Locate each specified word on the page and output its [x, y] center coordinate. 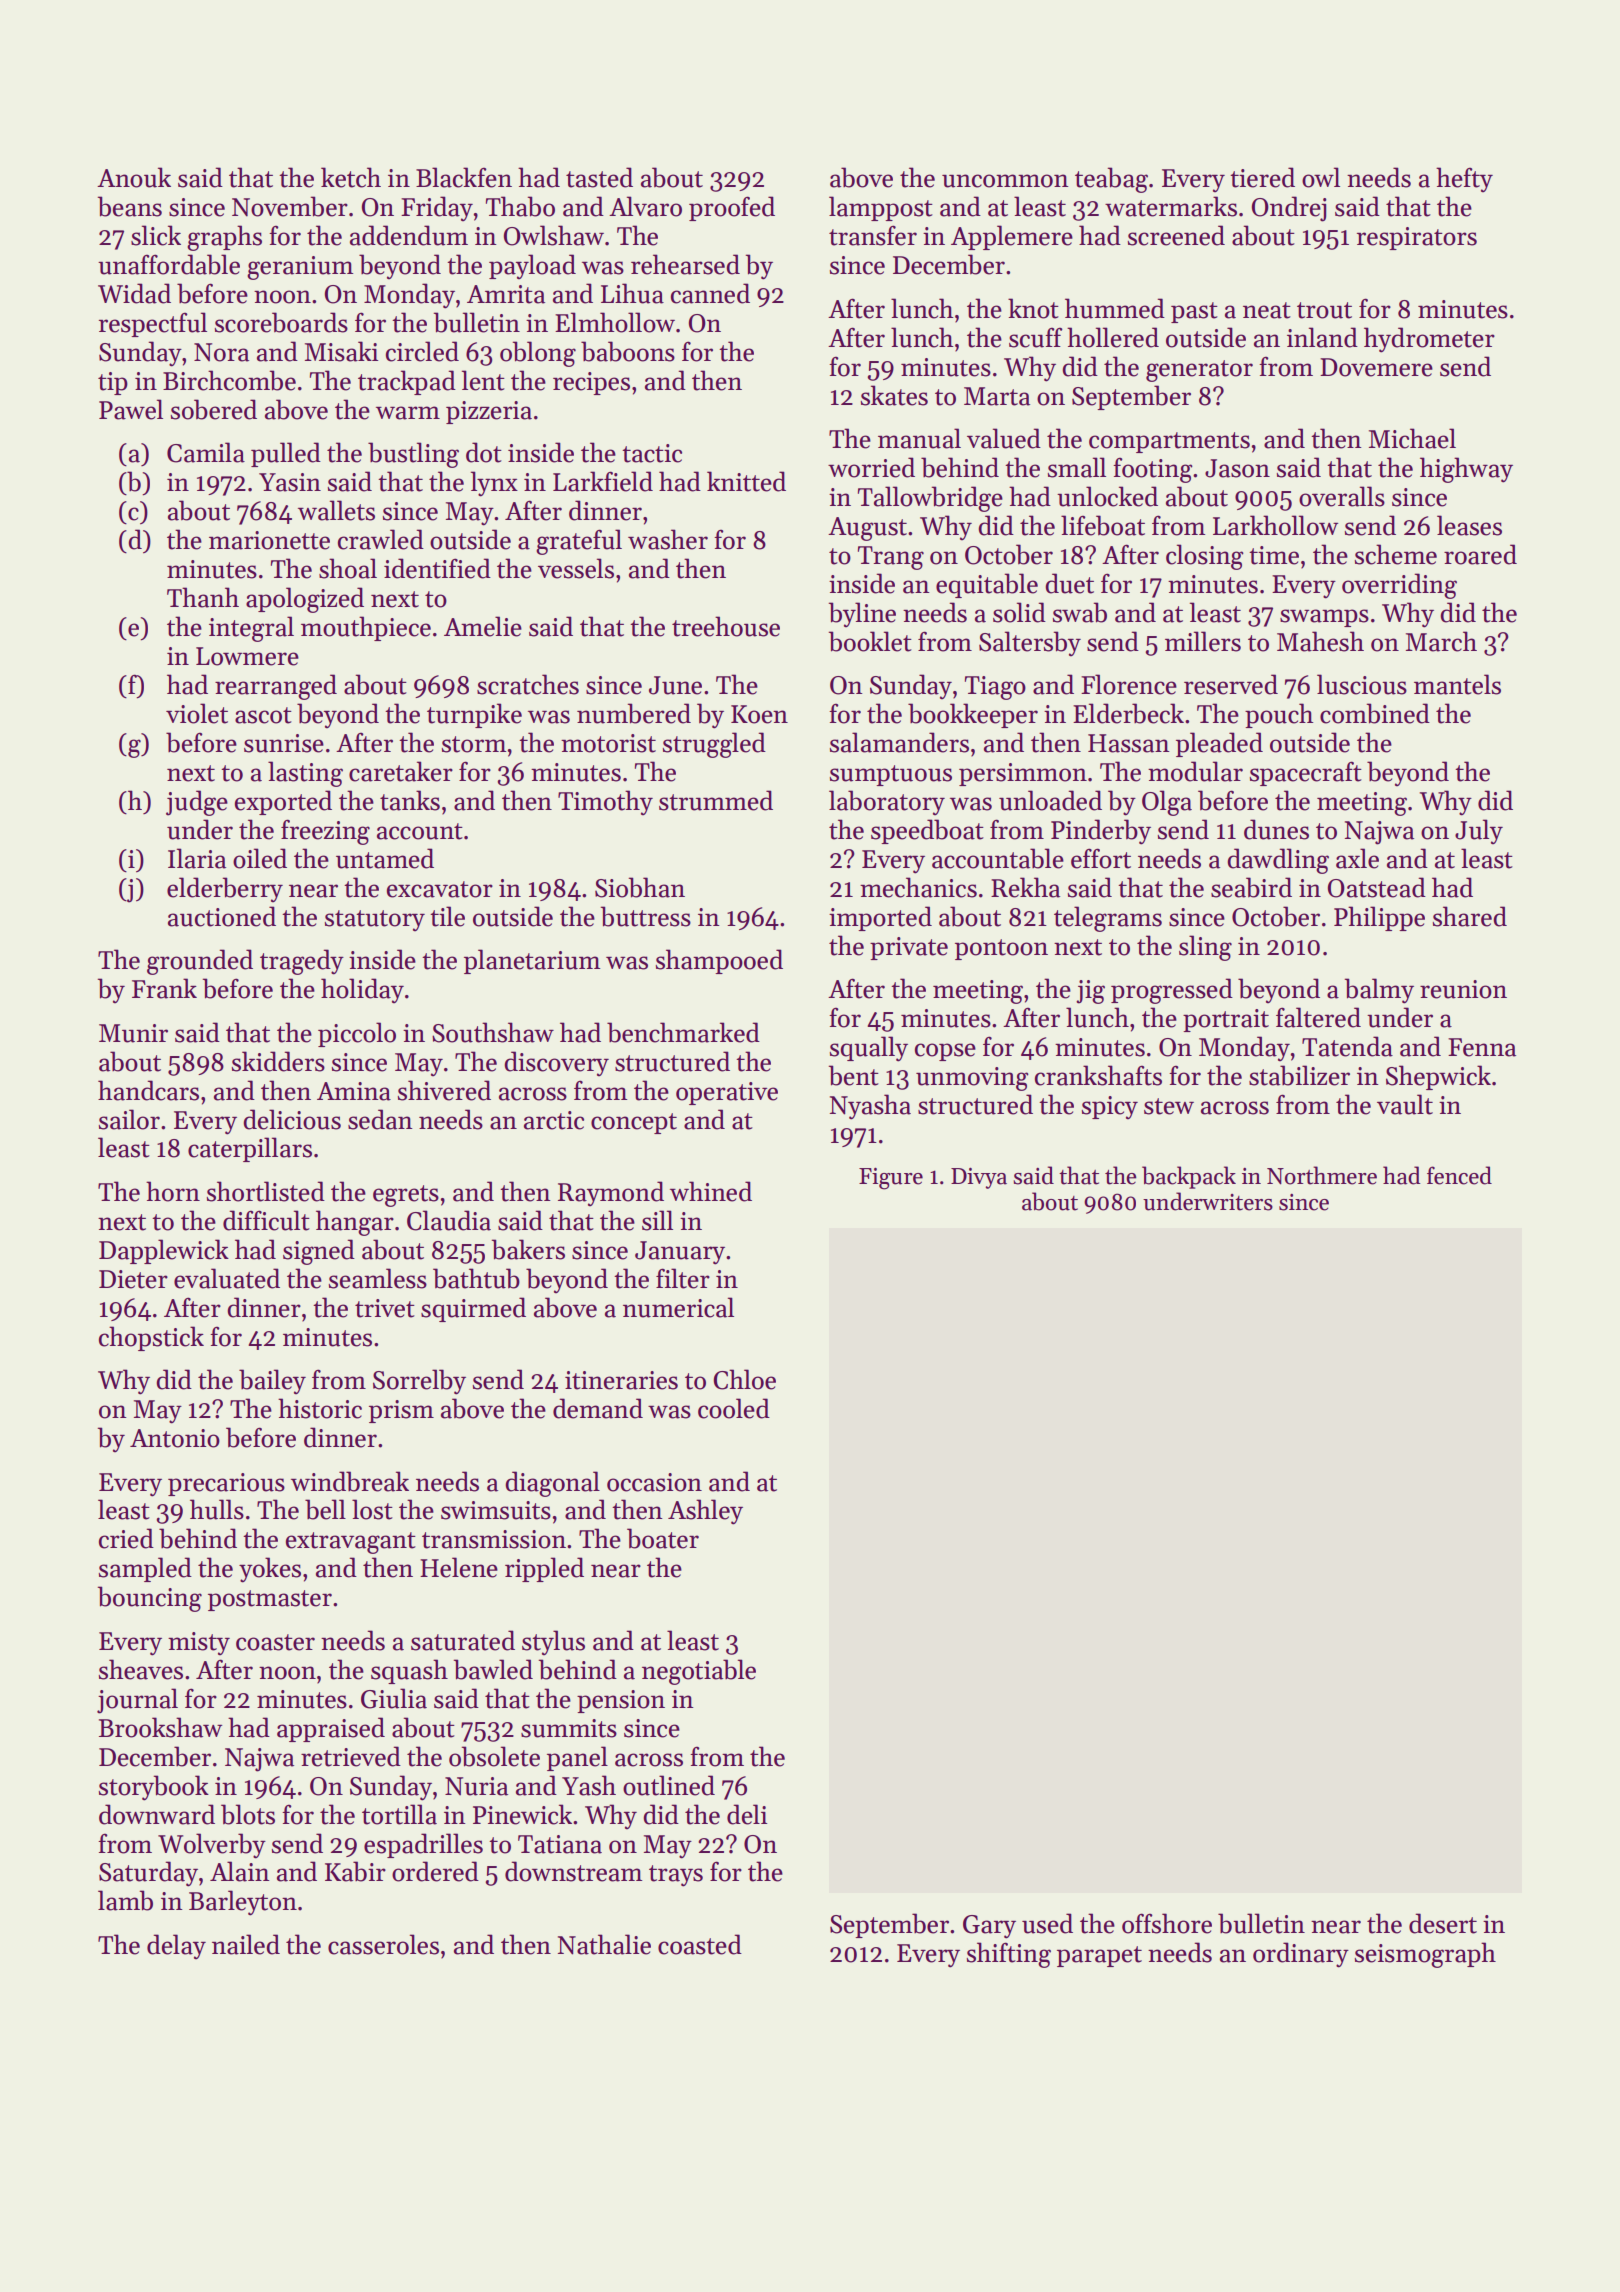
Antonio [175, 1438]
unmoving [972, 1079]
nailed [246, 1944]
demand [598, 1408]
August [867, 529]
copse [945, 1052]
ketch [351, 177]
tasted [599, 177]
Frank [164, 988]
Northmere [1322, 1175]
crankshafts [1098, 1075]
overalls [1342, 496]
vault [1405, 1104]
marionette [269, 540]
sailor [129, 1119]
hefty [1464, 179]
